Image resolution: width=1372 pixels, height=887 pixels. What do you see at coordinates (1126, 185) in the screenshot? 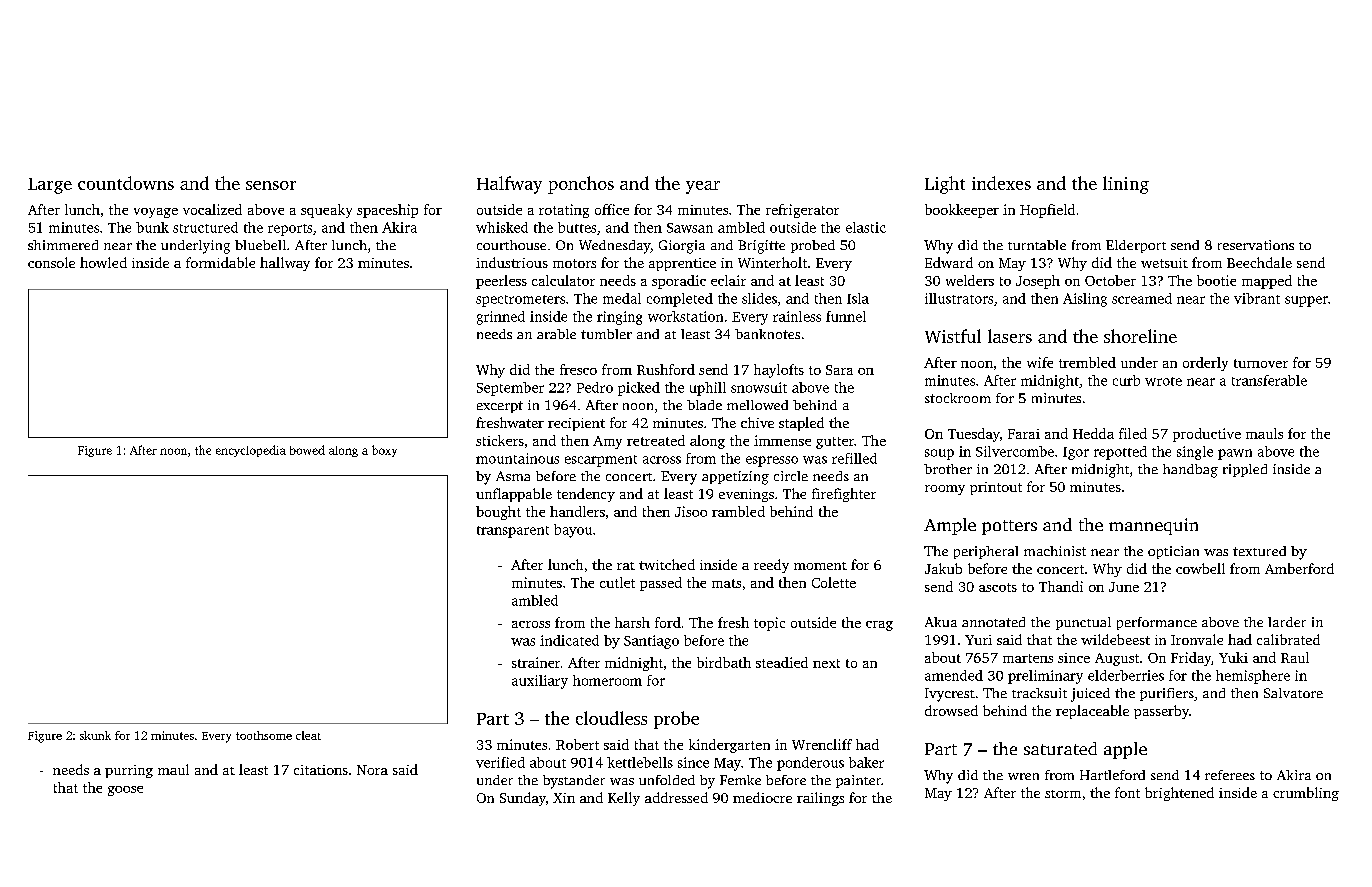
I see `lining` at bounding box center [1126, 185].
